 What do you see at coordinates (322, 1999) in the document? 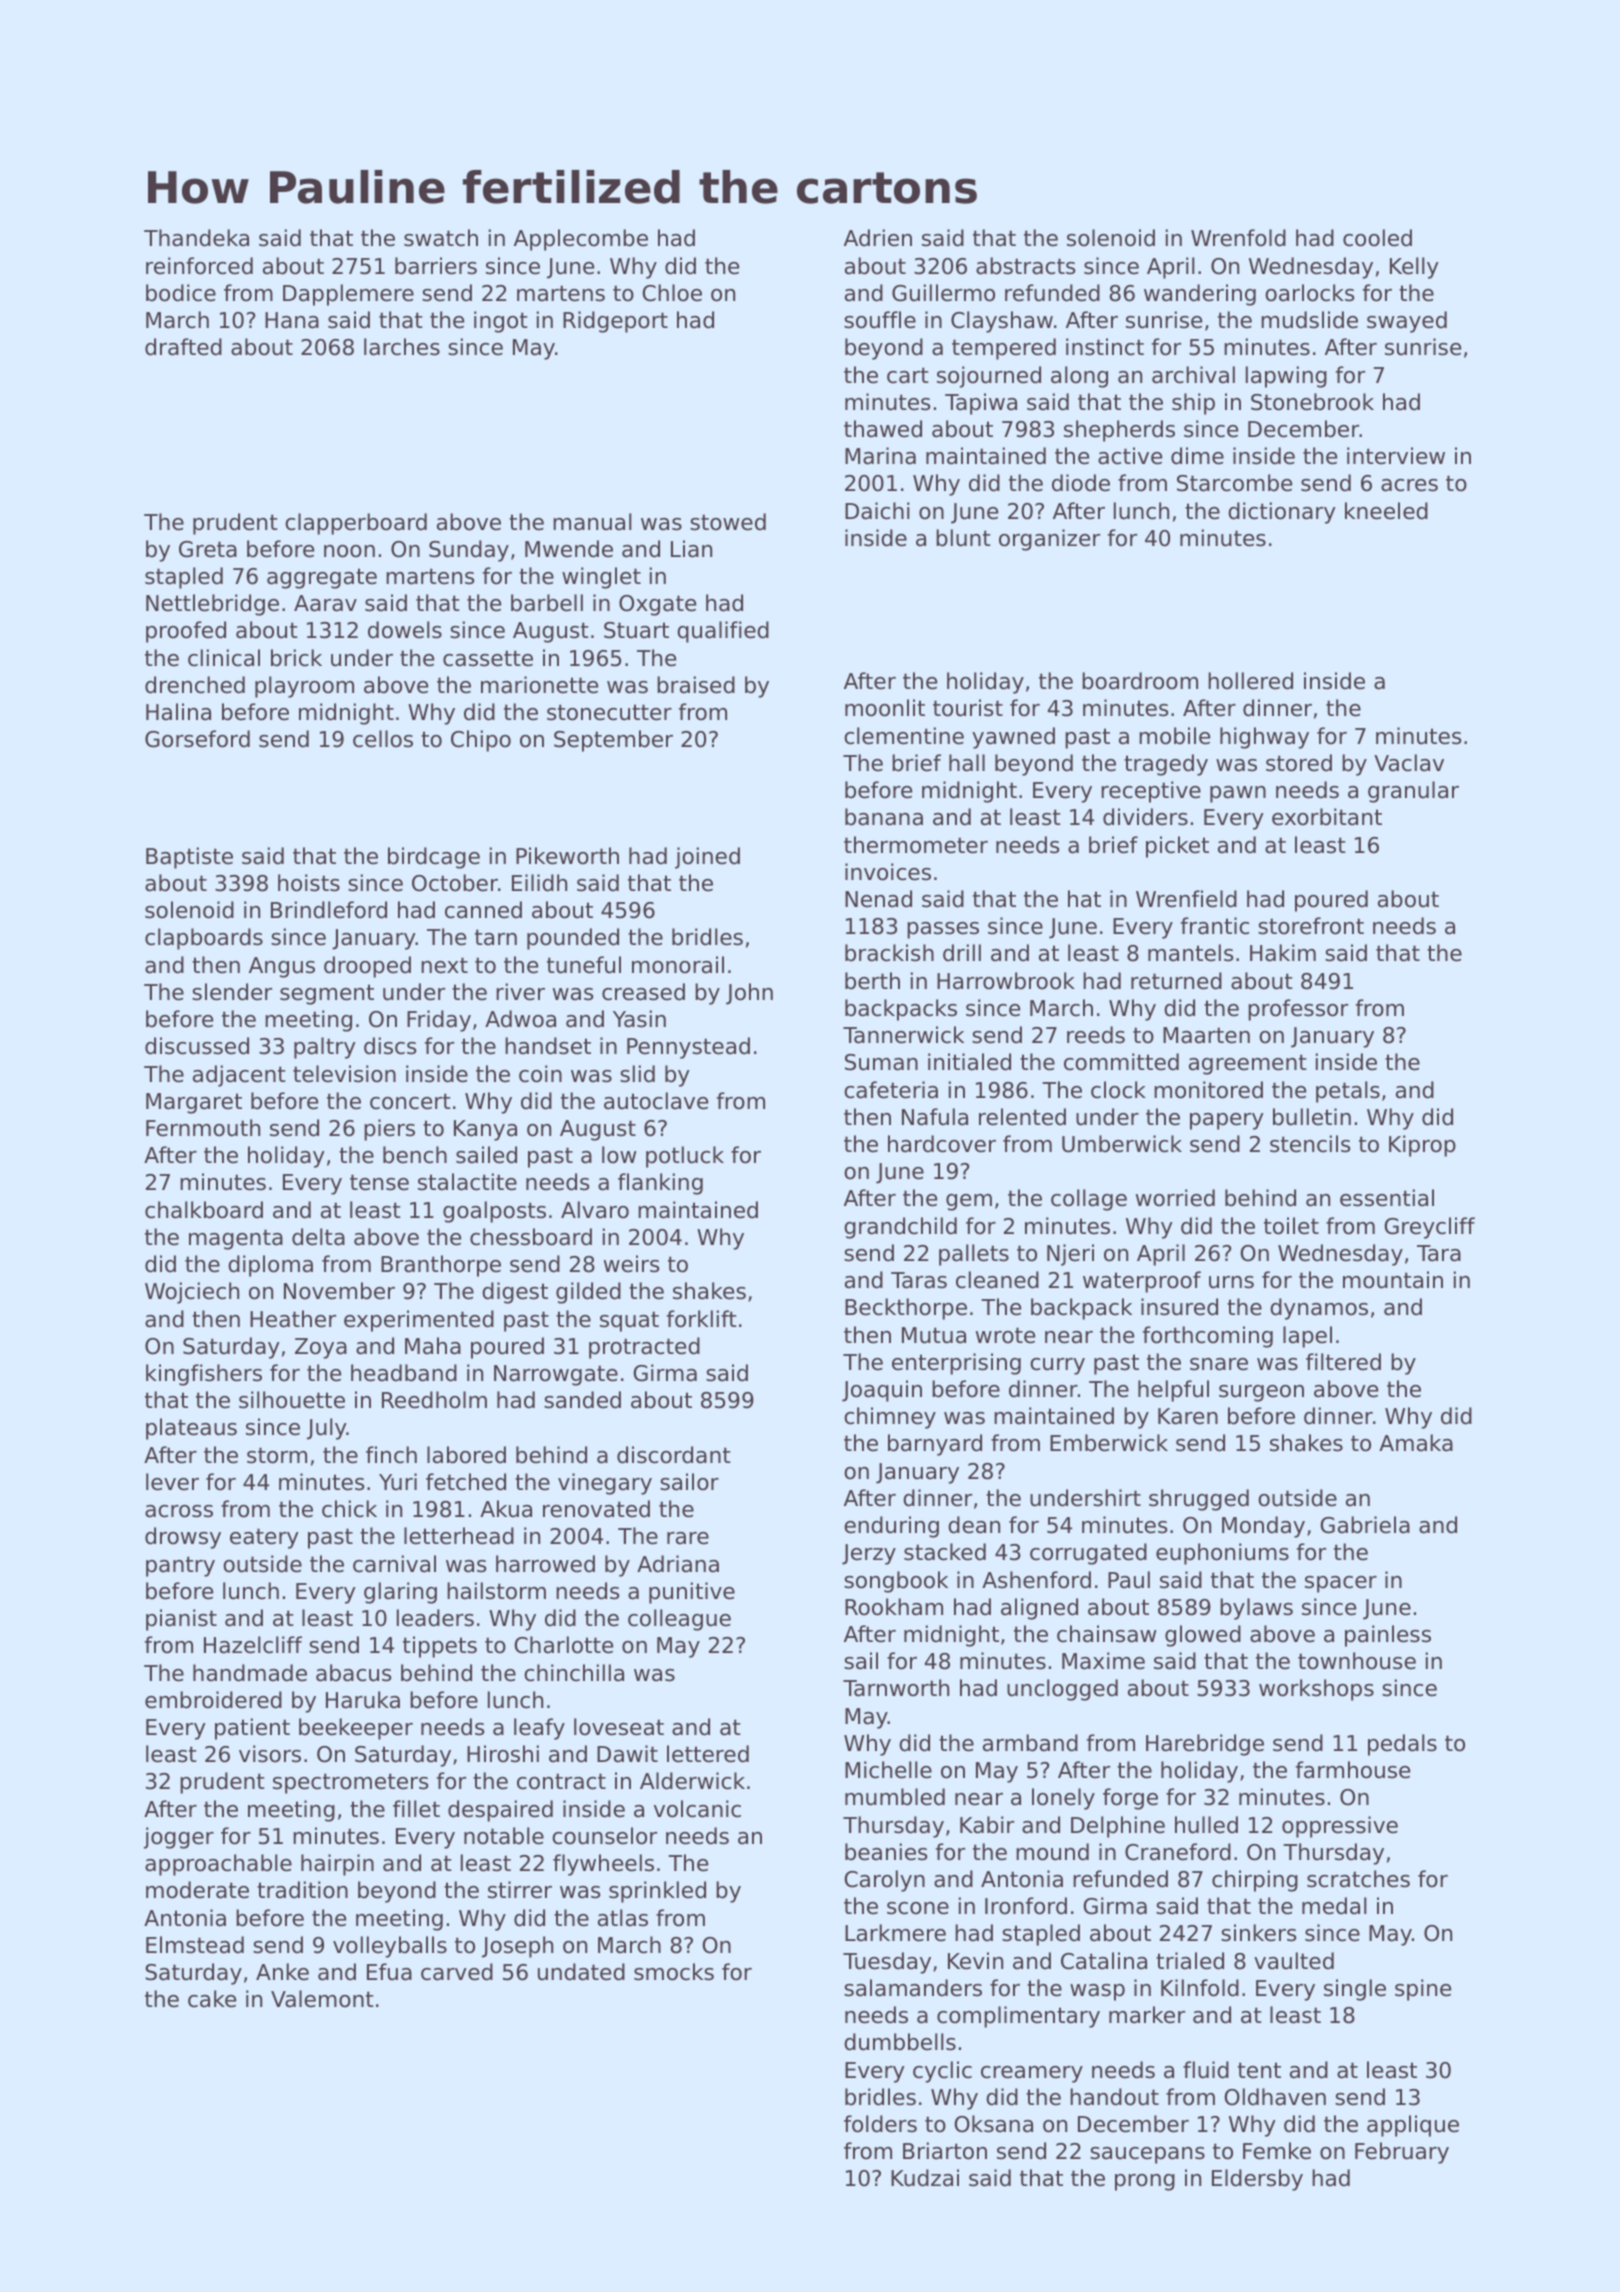
I see `Valemont` at bounding box center [322, 1999].
